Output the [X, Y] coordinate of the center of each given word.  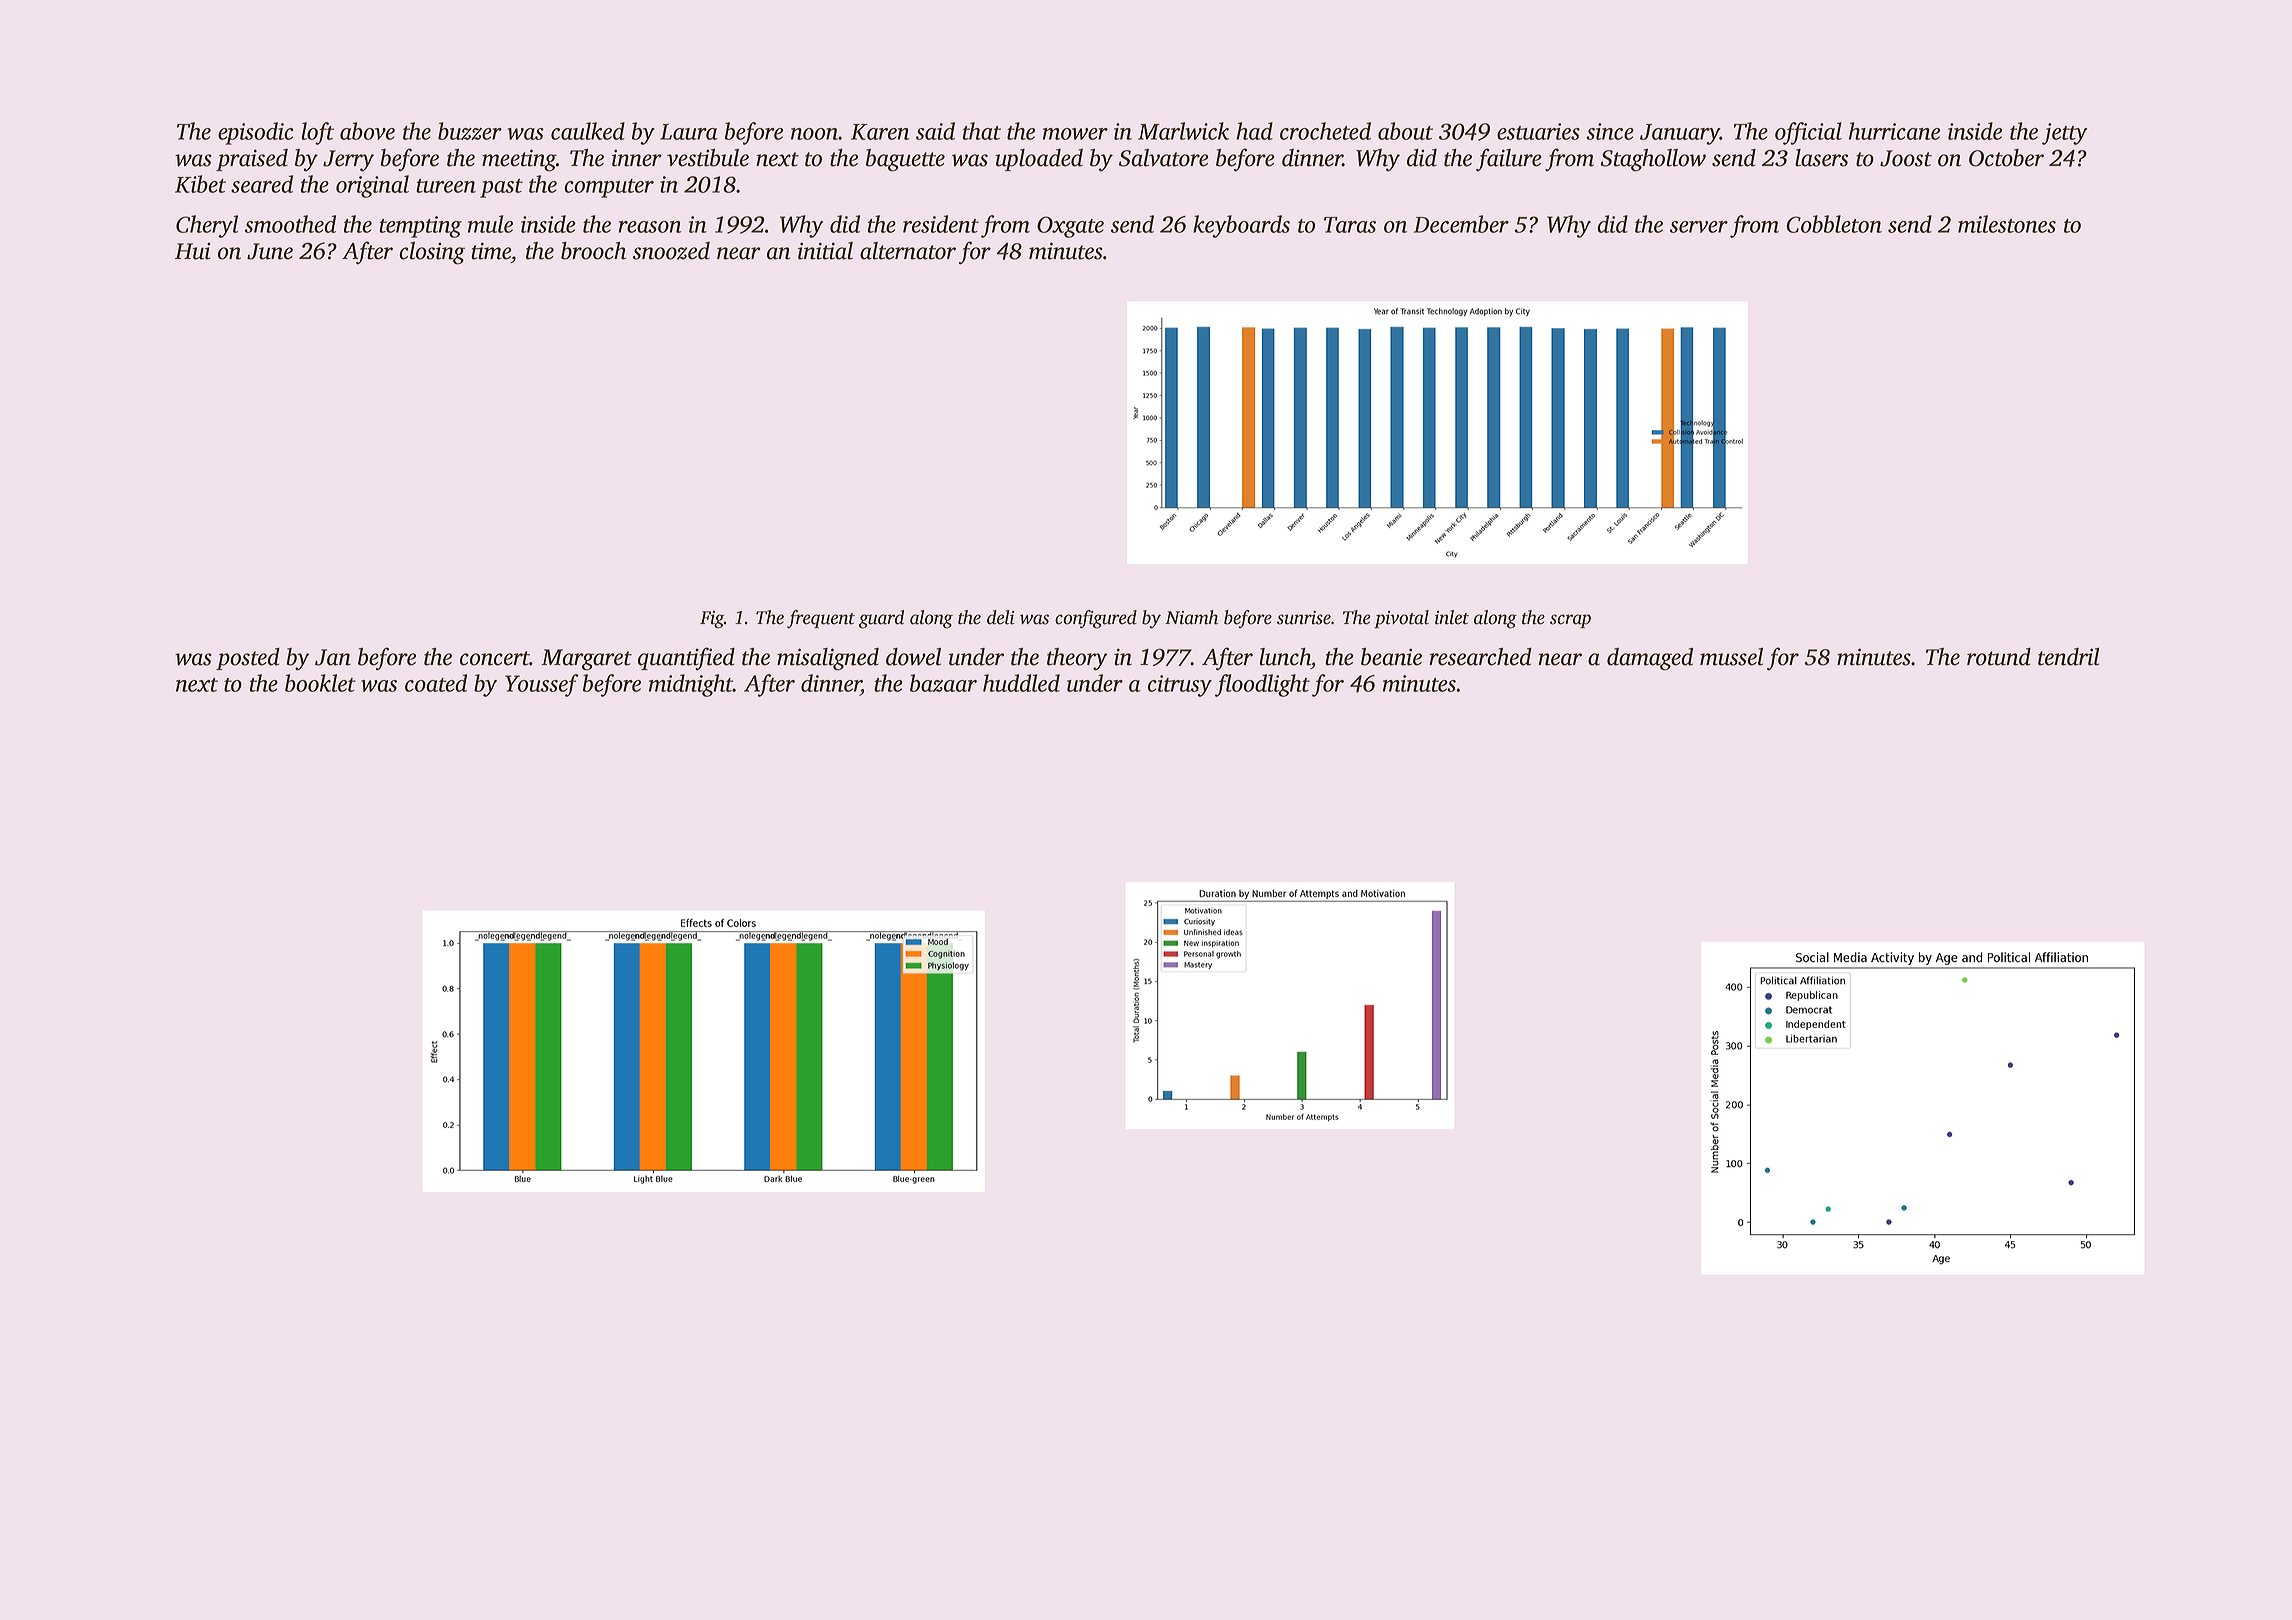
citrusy [1180, 686]
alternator [908, 251]
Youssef [542, 685]
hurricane [1894, 131]
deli [1001, 617]
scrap [1570, 621]
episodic [256, 133]
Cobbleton [1834, 224]
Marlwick [1183, 131]
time [491, 251]
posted [248, 659]
